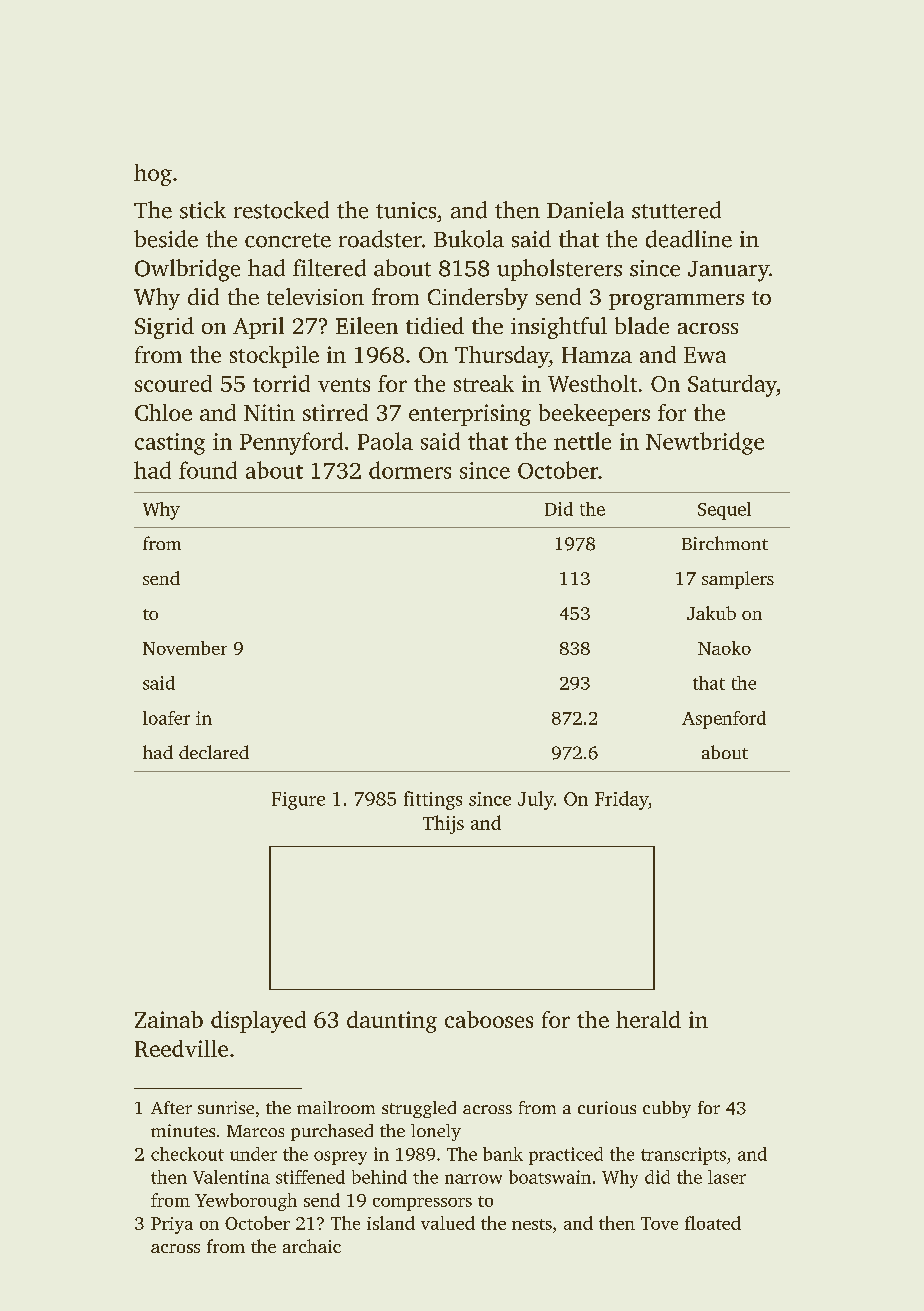  What do you see at coordinates (173, 383) in the image?
I see `scoured` at bounding box center [173, 383].
